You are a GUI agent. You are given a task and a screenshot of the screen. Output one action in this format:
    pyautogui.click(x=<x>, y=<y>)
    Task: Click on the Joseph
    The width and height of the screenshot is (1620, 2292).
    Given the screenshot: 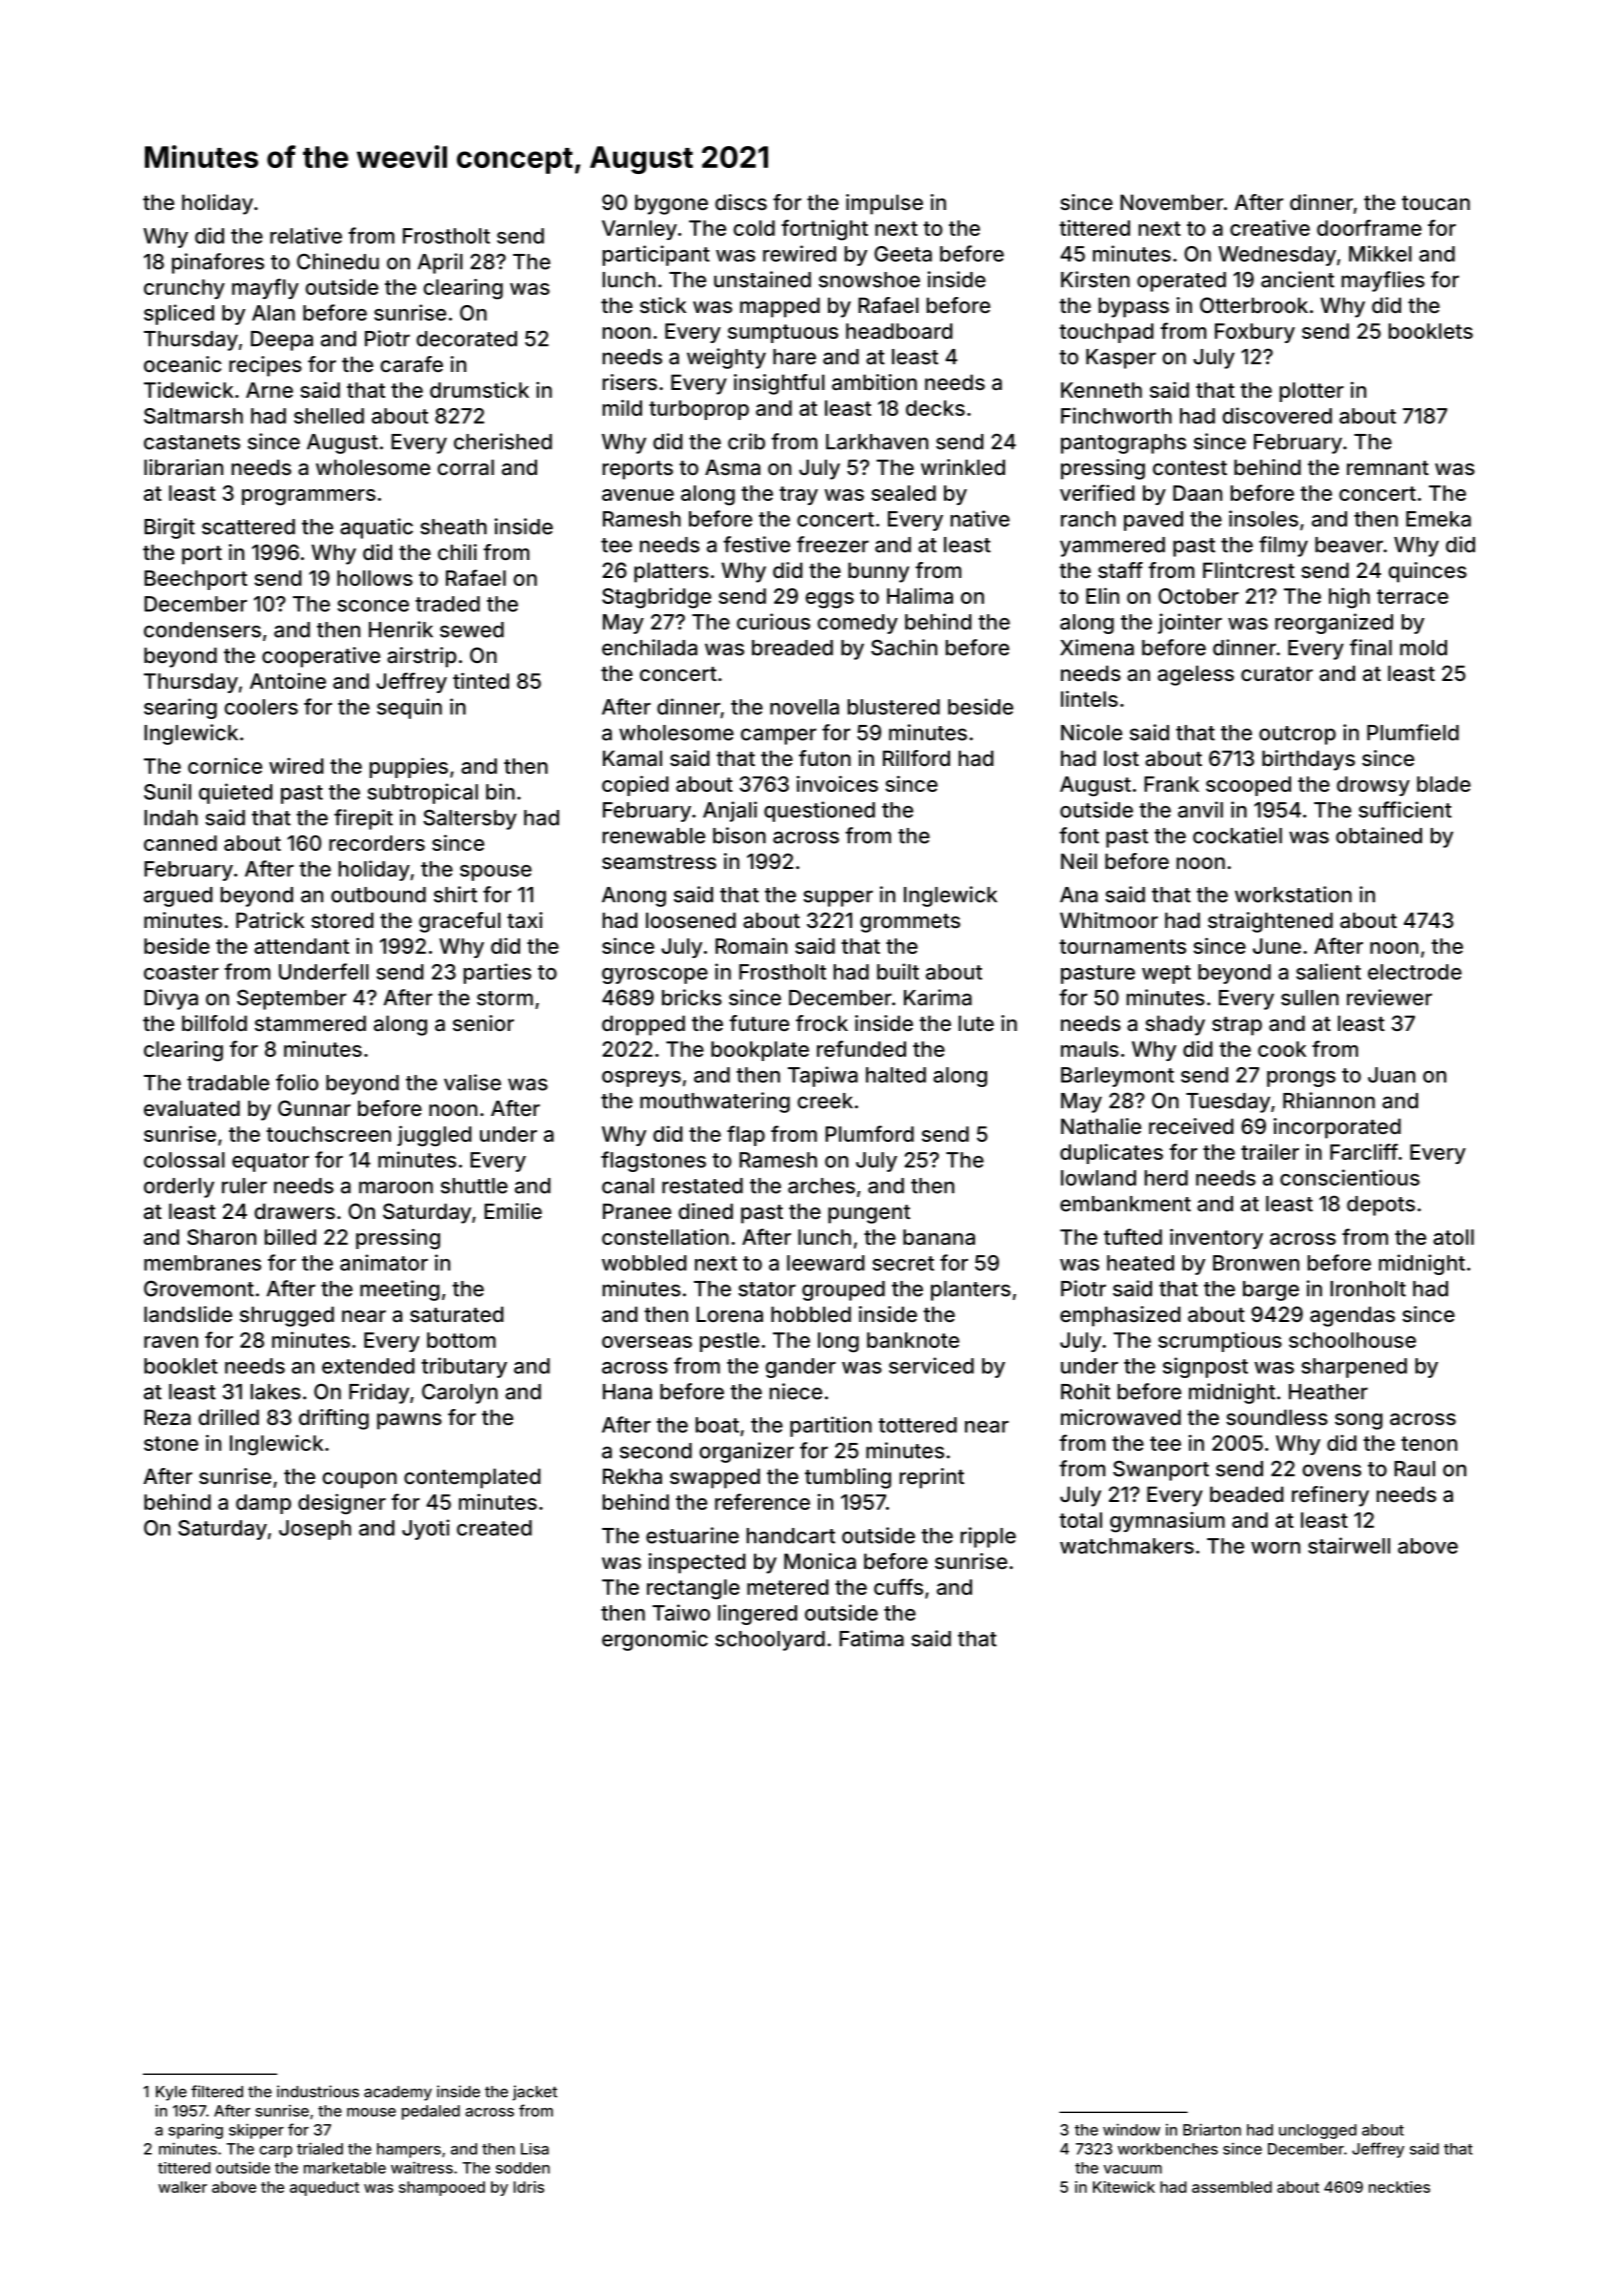 What is the action you would take?
    pyautogui.click(x=315, y=1530)
